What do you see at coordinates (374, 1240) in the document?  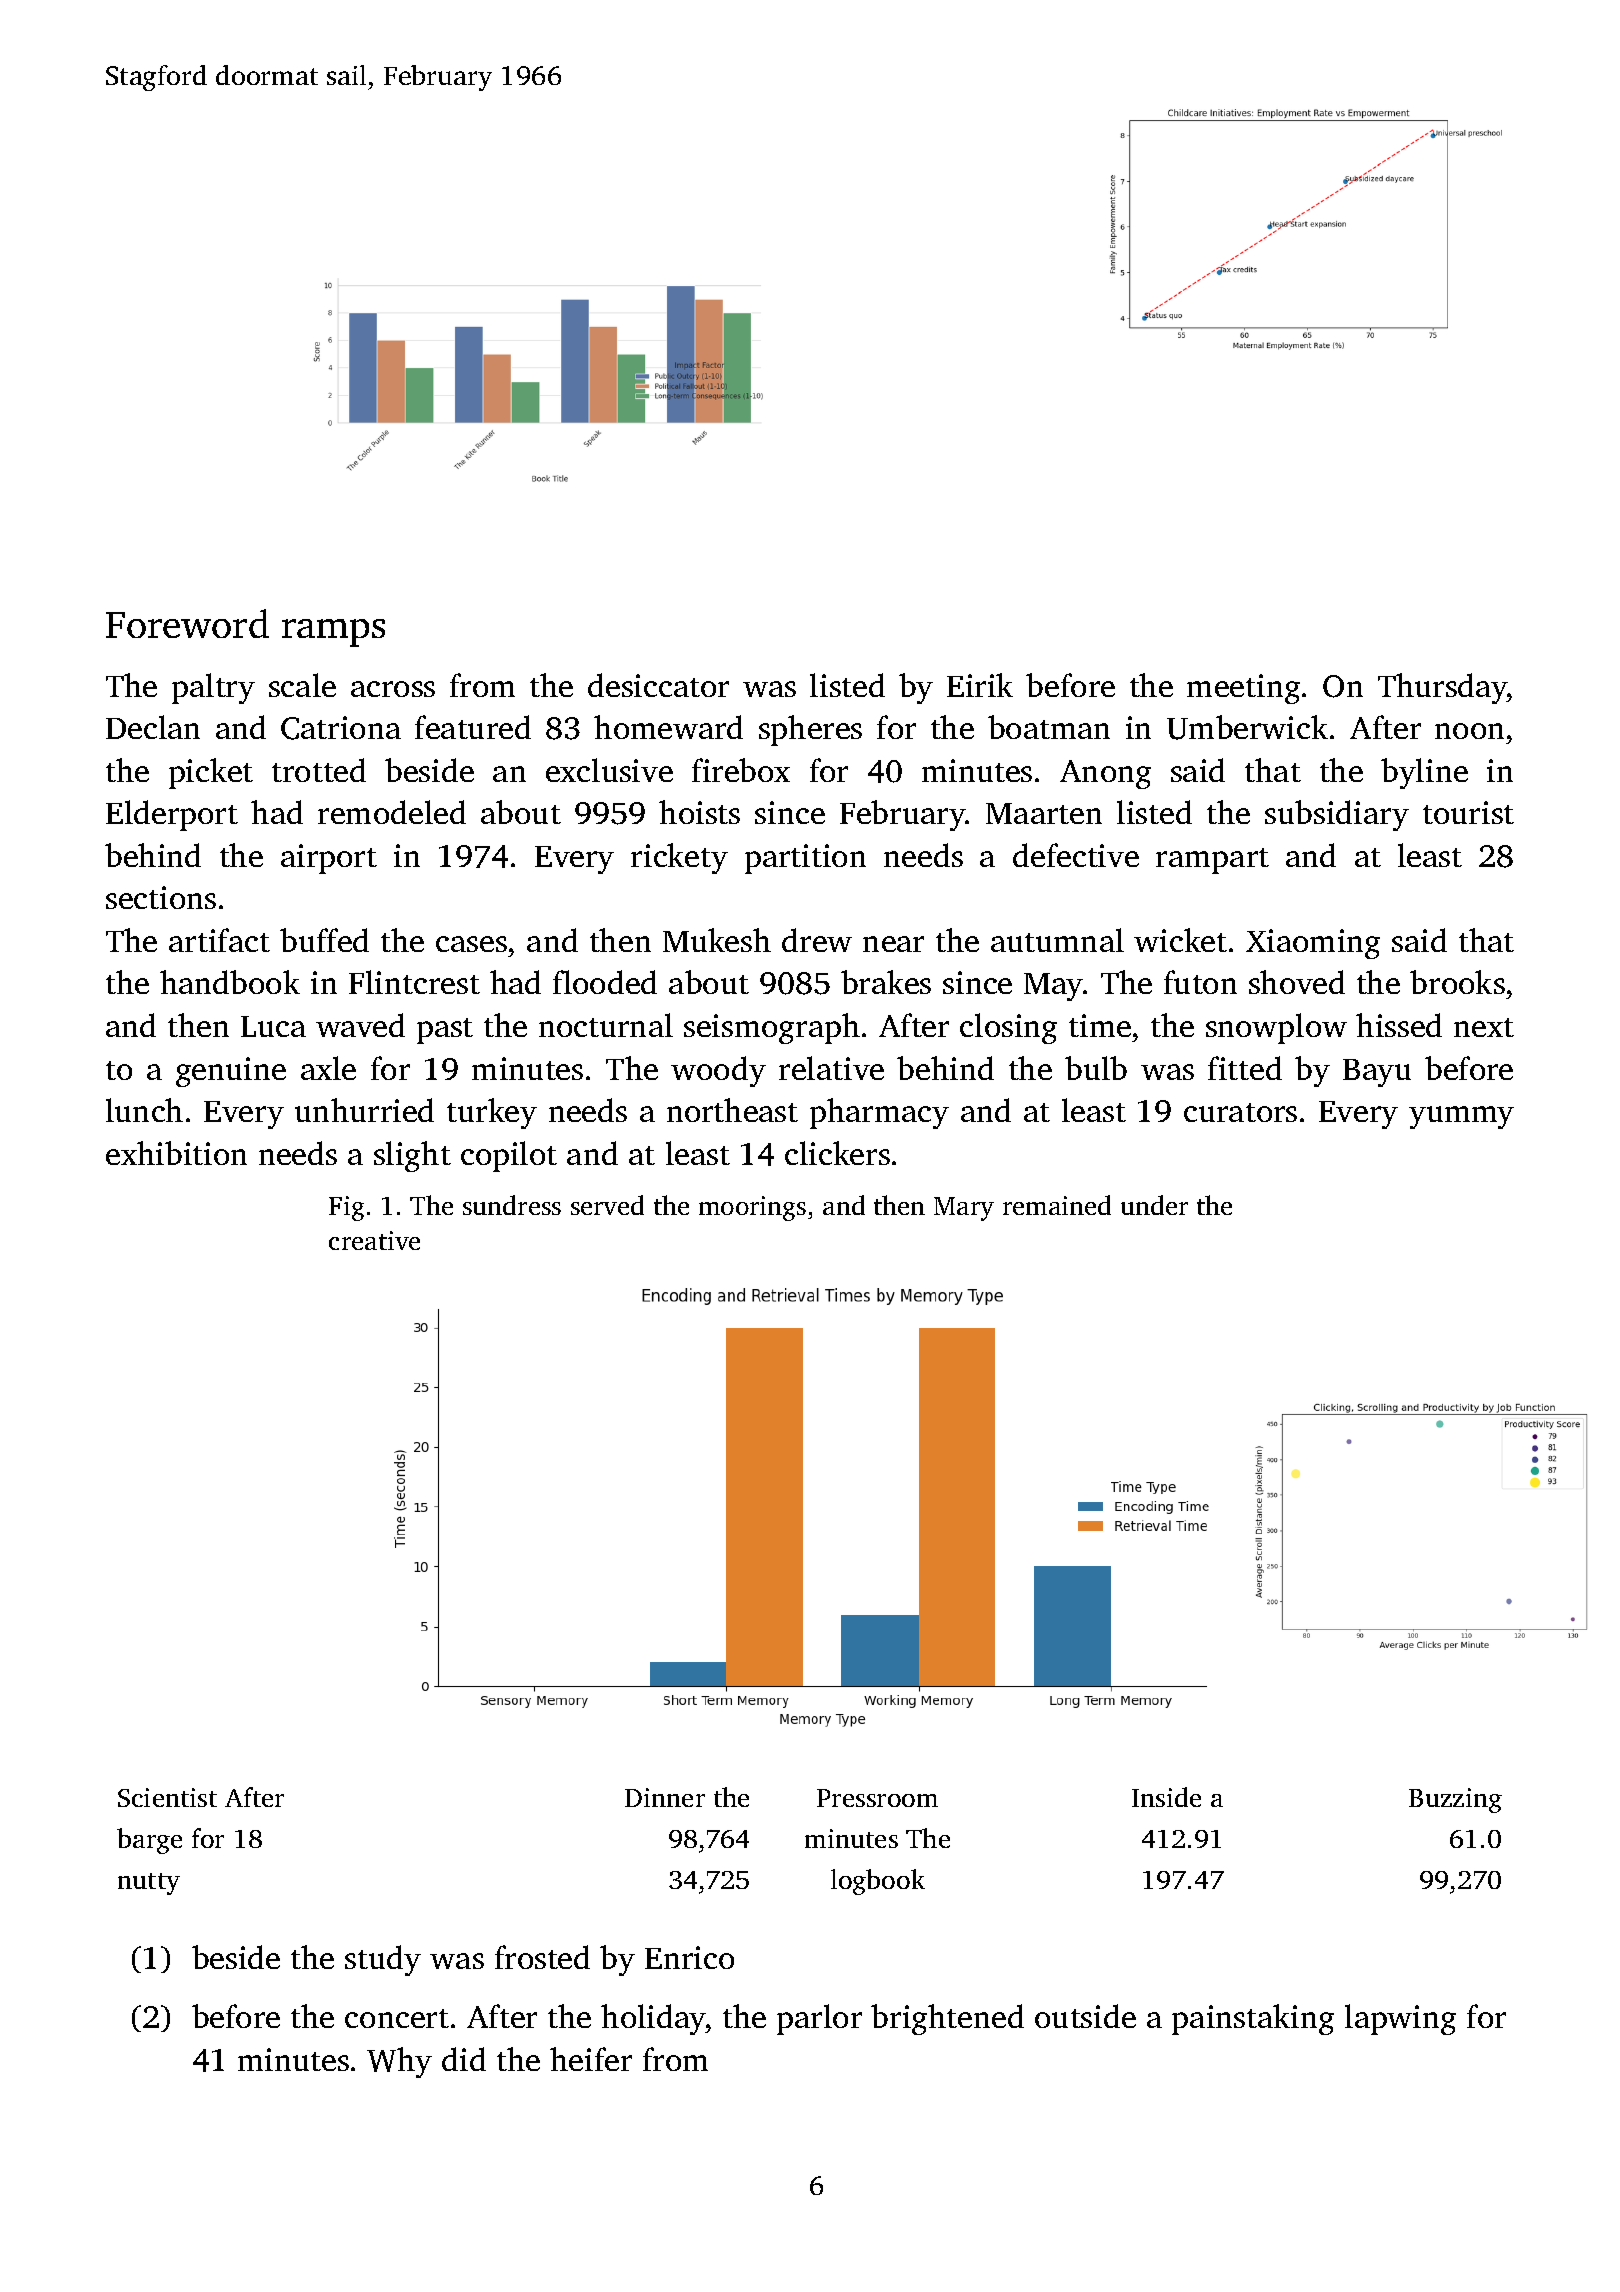 I see `creative` at bounding box center [374, 1240].
